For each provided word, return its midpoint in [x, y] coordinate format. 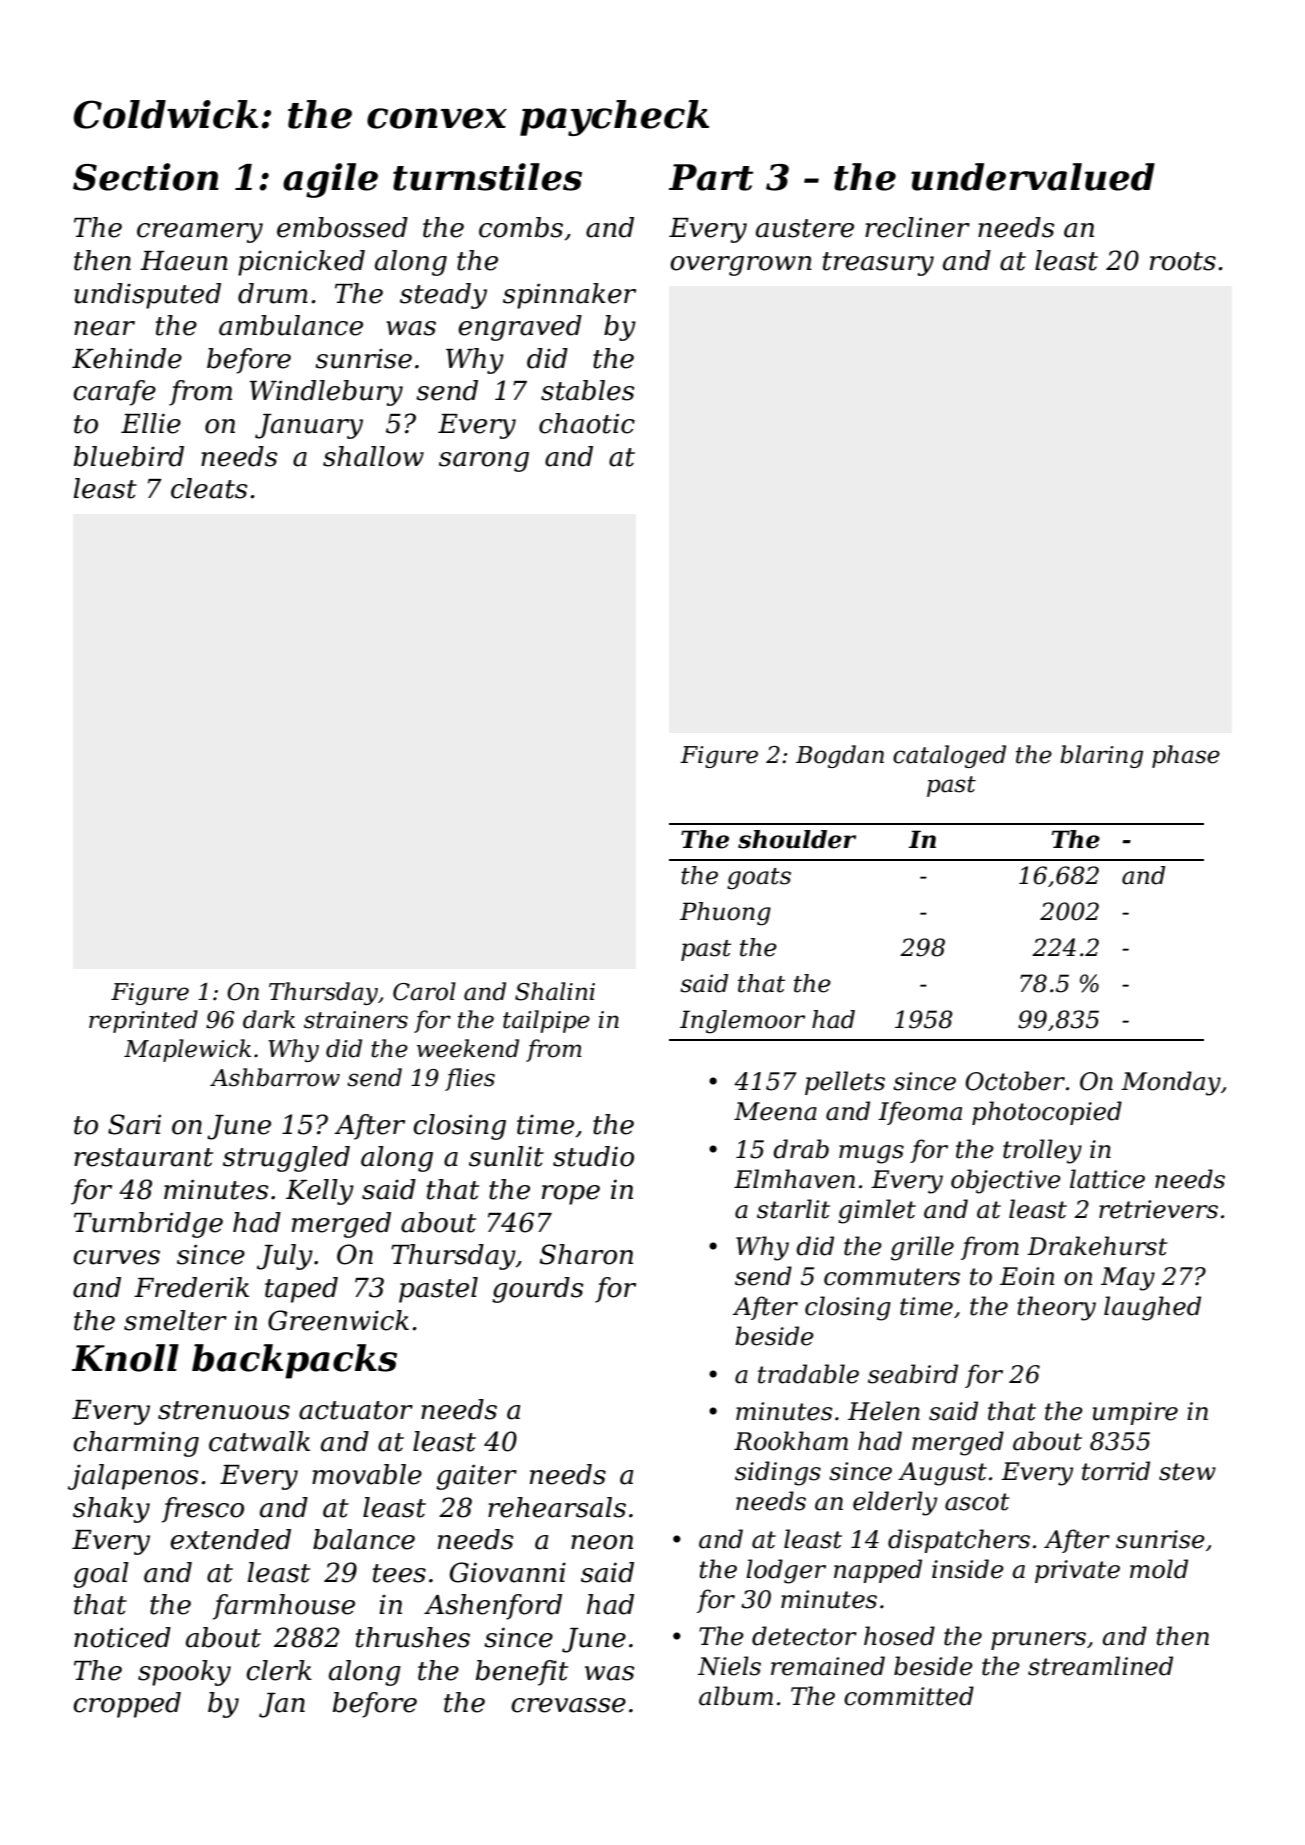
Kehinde [127, 358]
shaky [111, 1510]
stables [588, 390]
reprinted [143, 1021]
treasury [878, 264]
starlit [793, 1209]
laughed [1152, 1308]
